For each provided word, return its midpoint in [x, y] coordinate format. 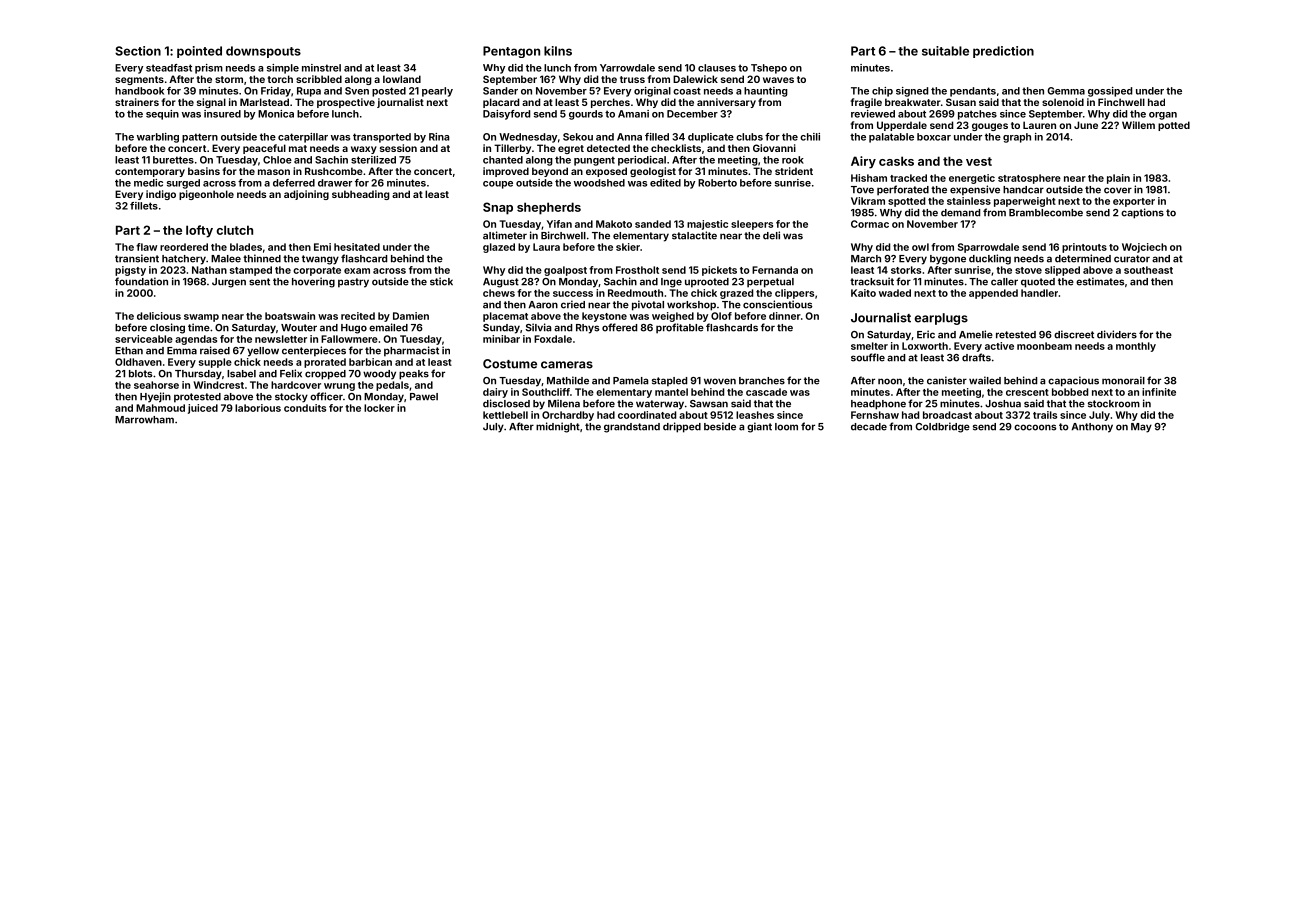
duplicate [711, 138]
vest [979, 161]
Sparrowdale [988, 248]
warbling [158, 138]
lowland [402, 79]
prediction [1003, 52]
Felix [291, 373]
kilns [558, 51]
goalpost [565, 271]
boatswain [290, 316]
